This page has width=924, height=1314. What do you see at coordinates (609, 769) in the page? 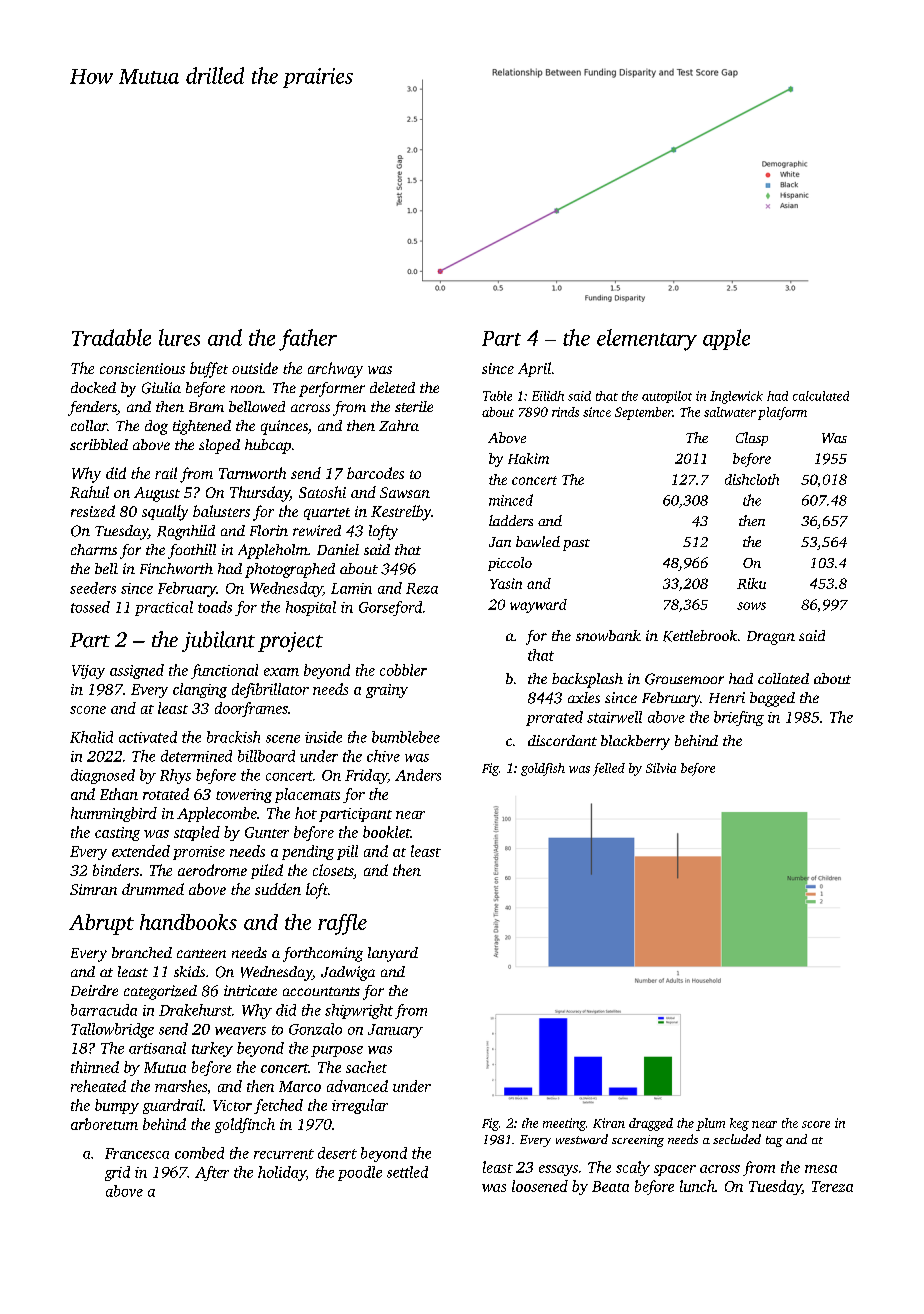
I see `felled` at bounding box center [609, 769].
